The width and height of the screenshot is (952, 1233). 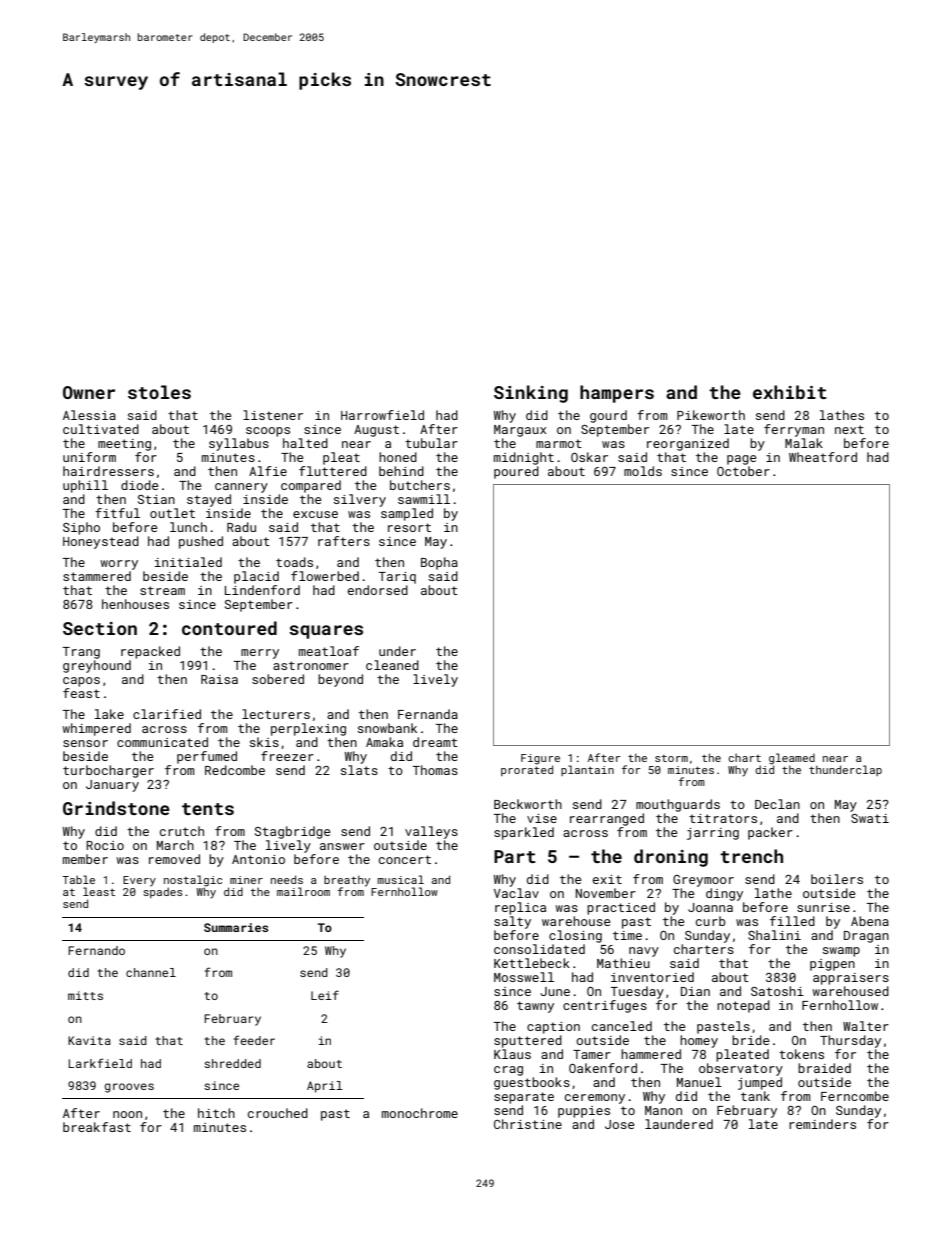 I want to click on Summaries, so click(x=236, y=927).
